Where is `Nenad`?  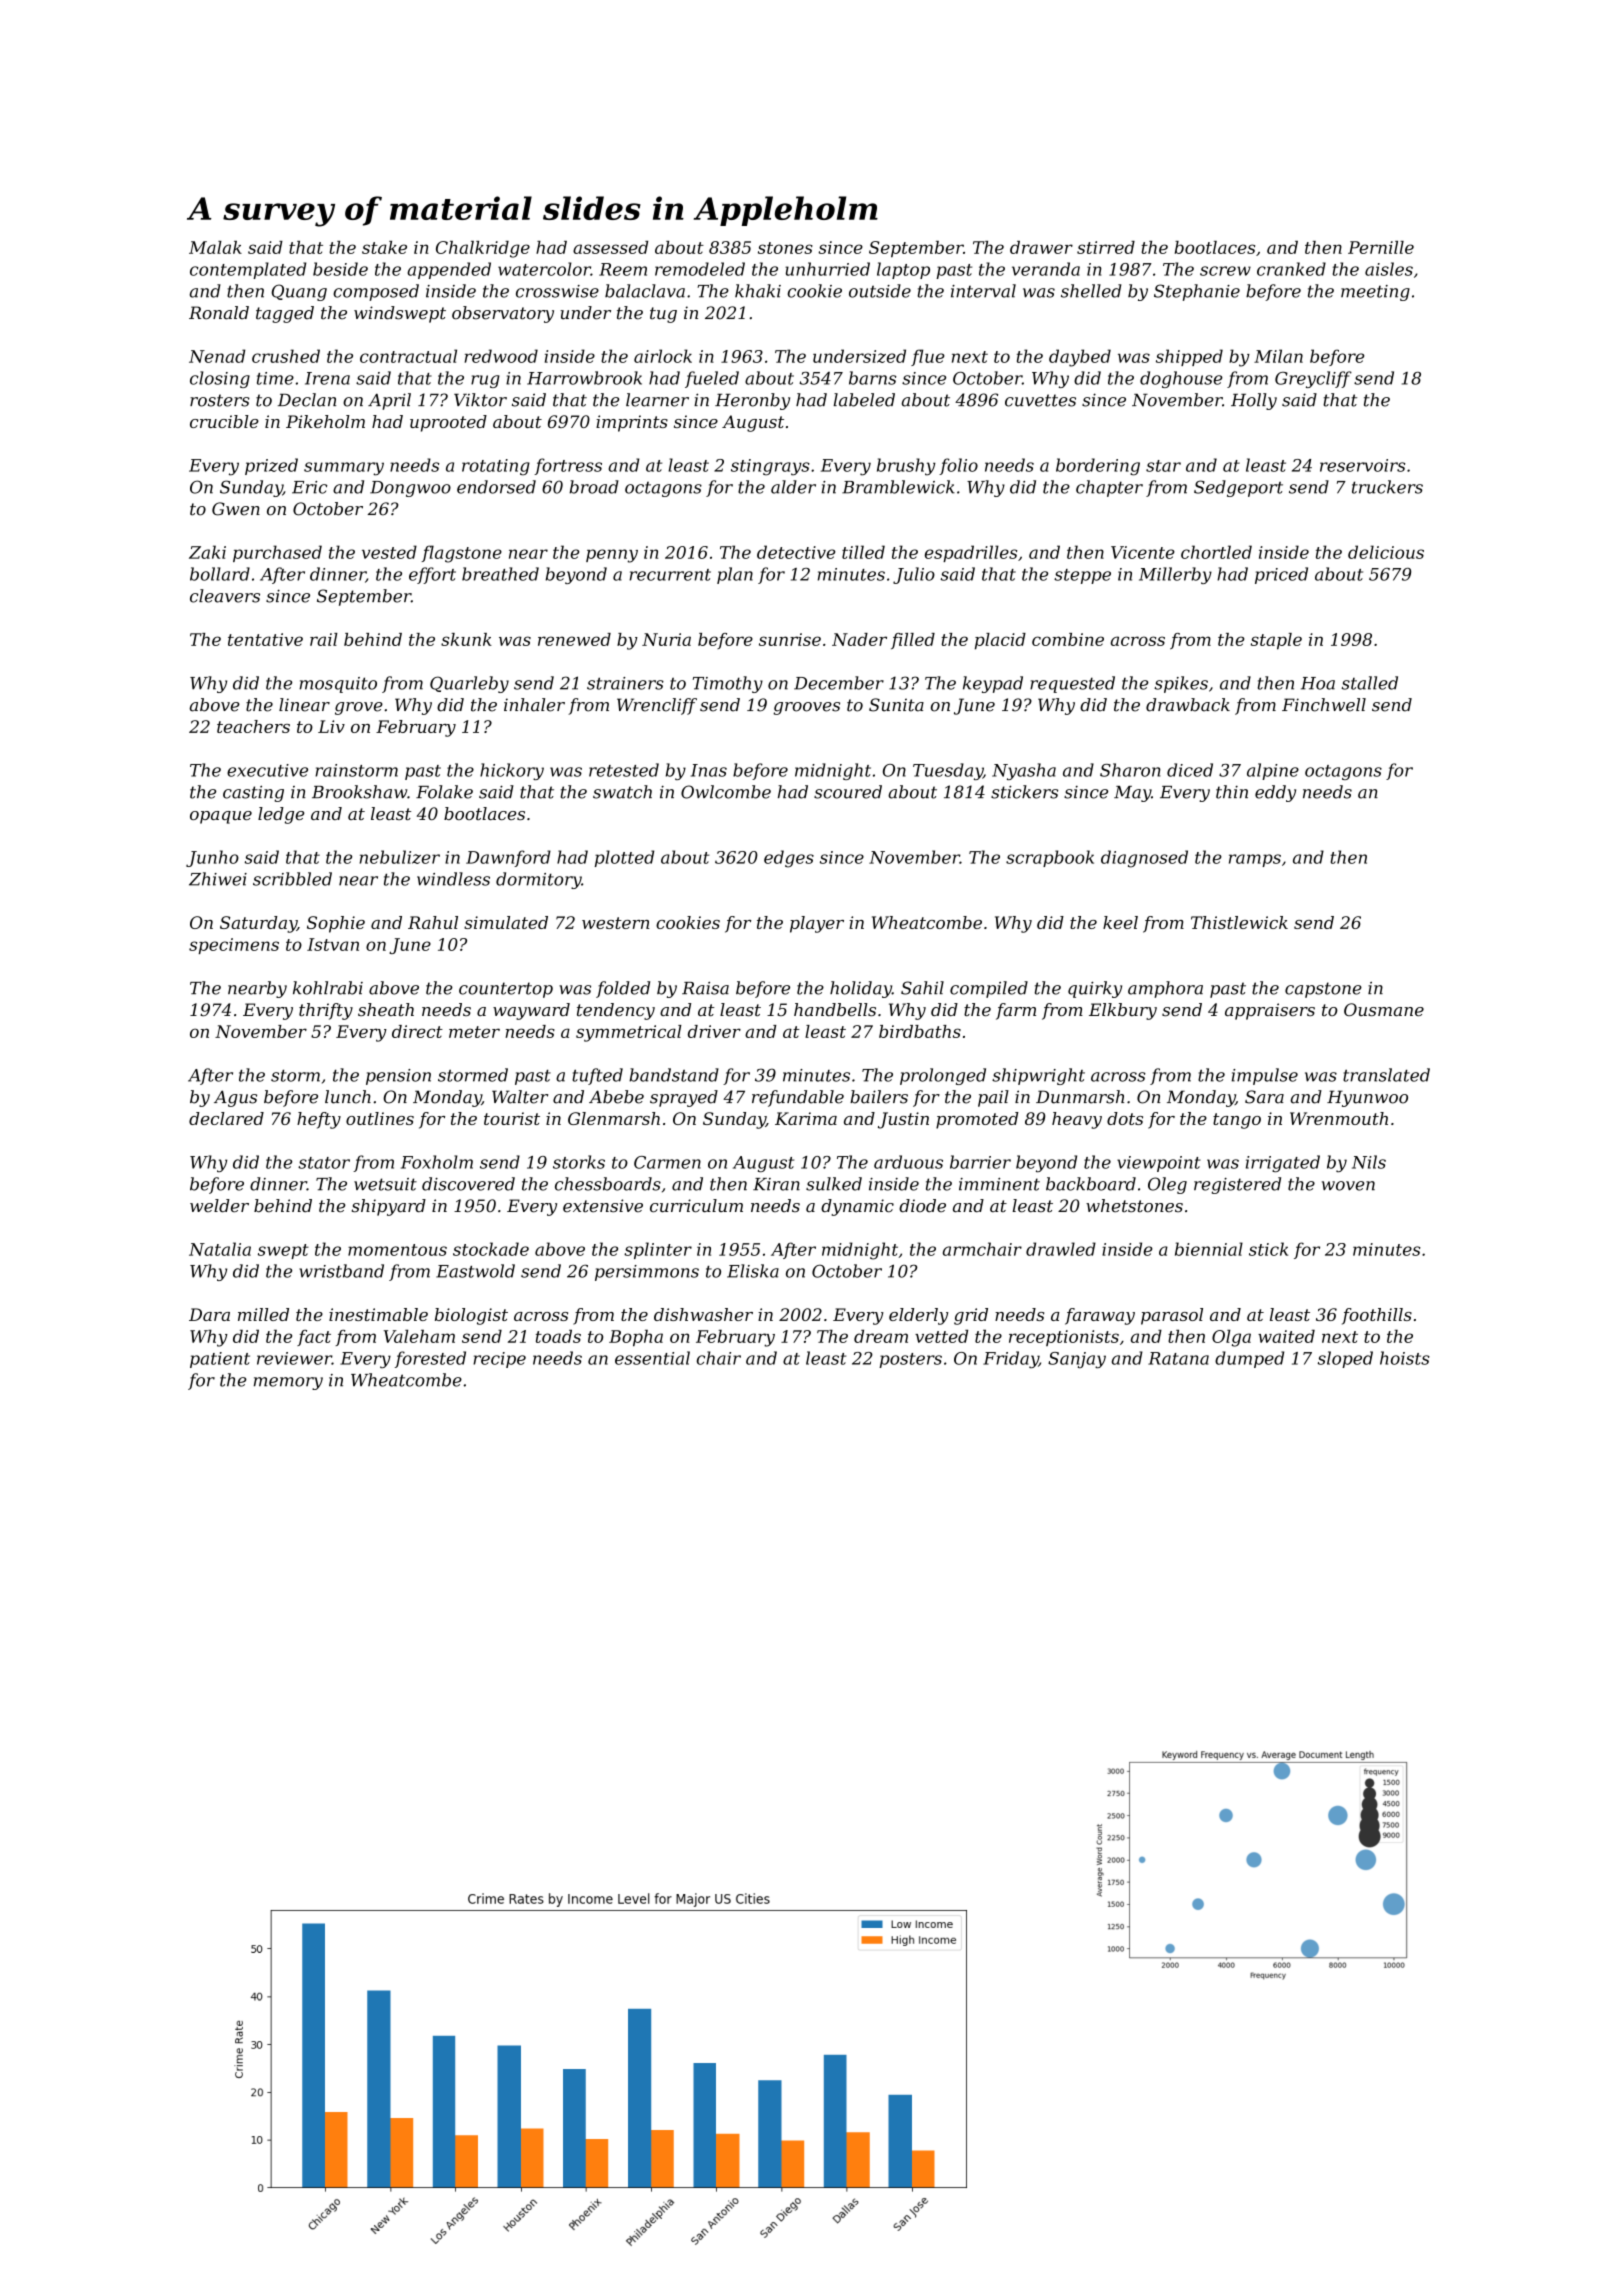 Nenad is located at coordinates (217, 356).
